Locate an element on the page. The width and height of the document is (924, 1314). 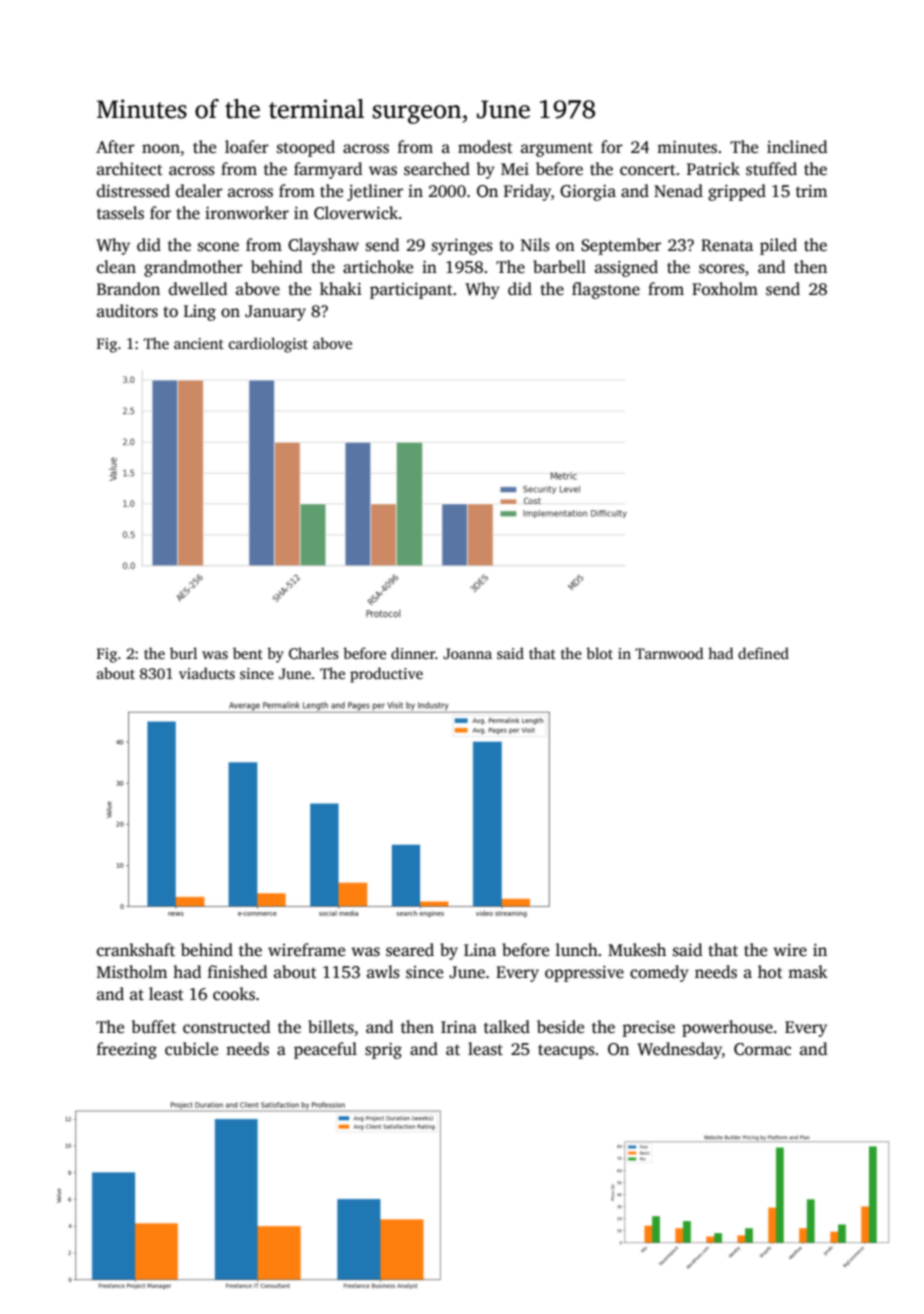
stooped is located at coordinates (306, 148).
